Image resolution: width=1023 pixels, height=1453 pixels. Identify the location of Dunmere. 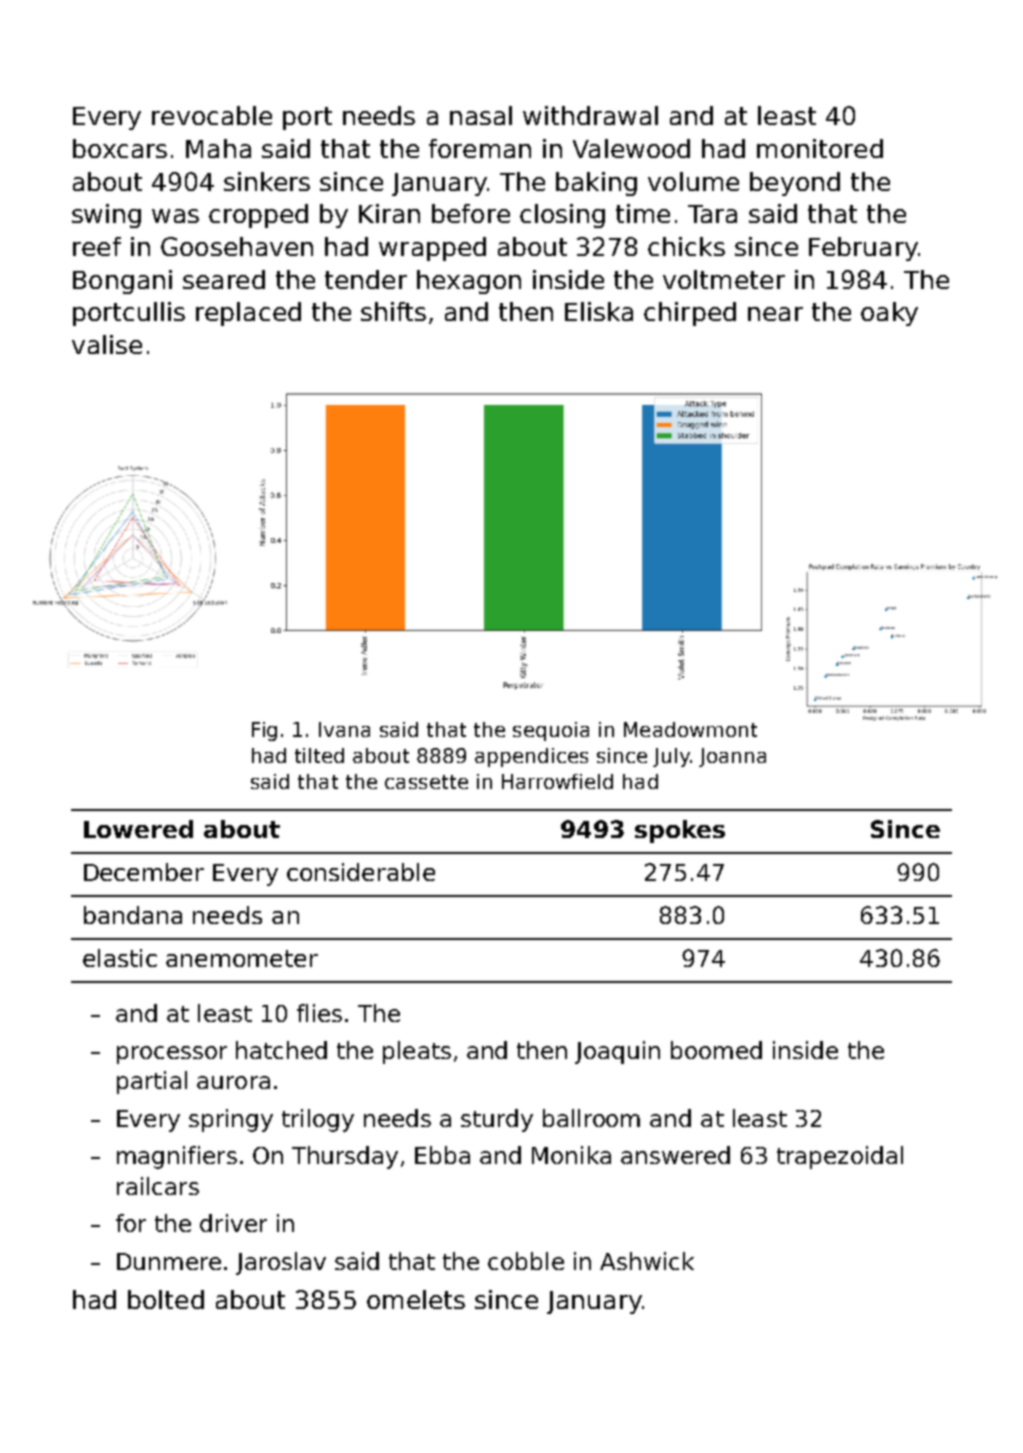
(169, 1261).
